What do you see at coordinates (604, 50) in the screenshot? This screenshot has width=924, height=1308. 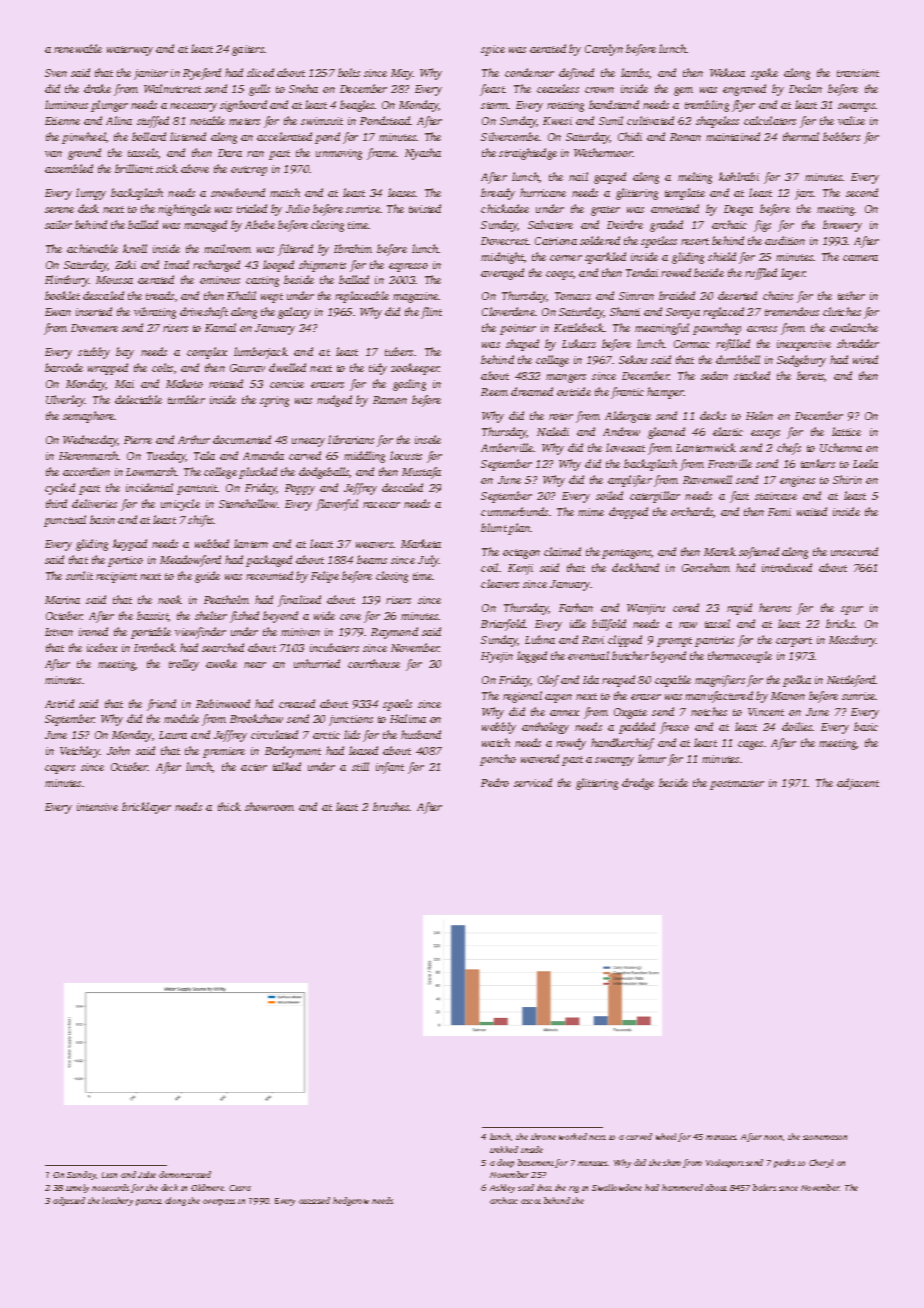 I see `Carolyn` at bounding box center [604, 50].
